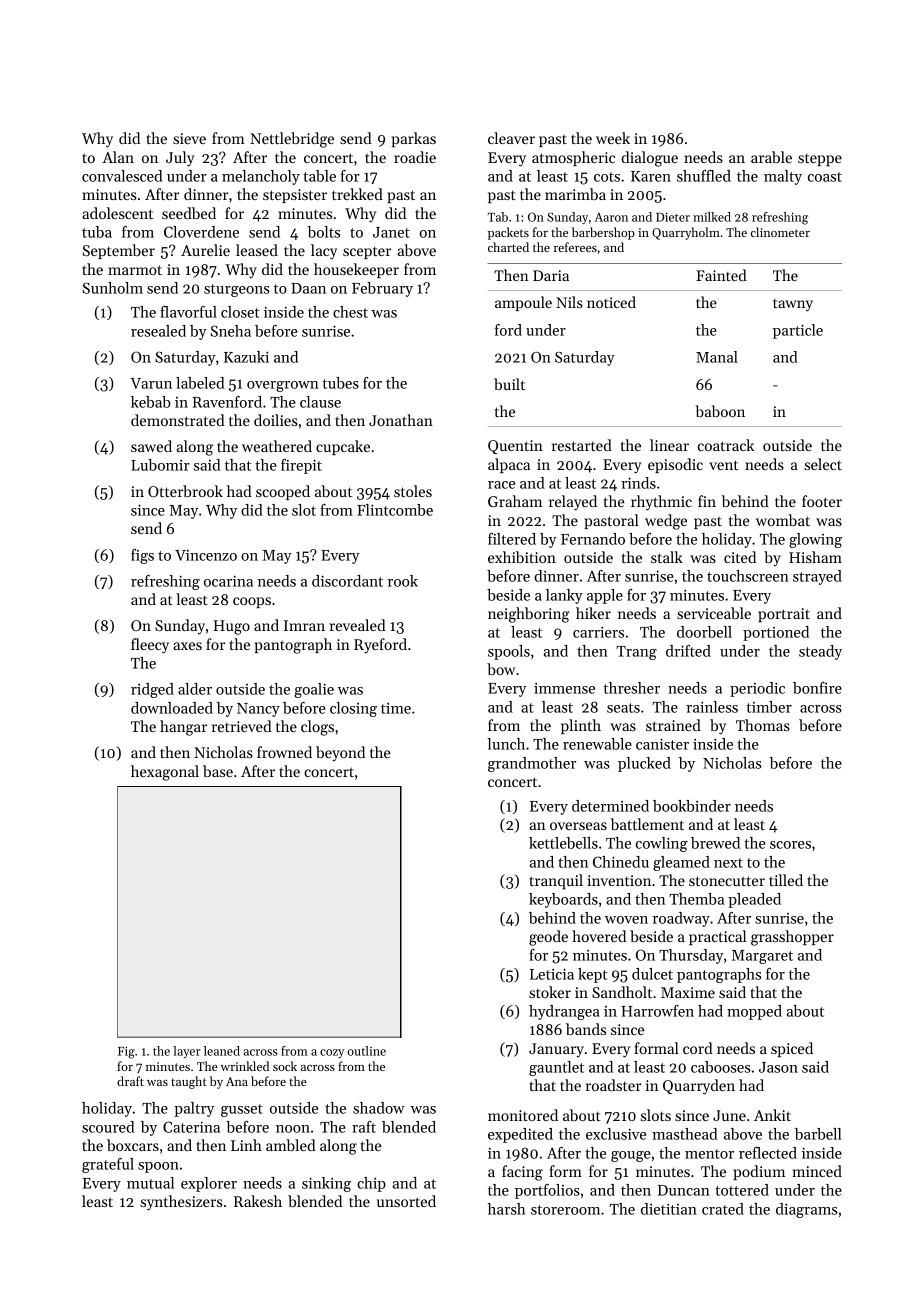 The image size is (924, 1314). I want to click on leaned, so click(222, 1051).
